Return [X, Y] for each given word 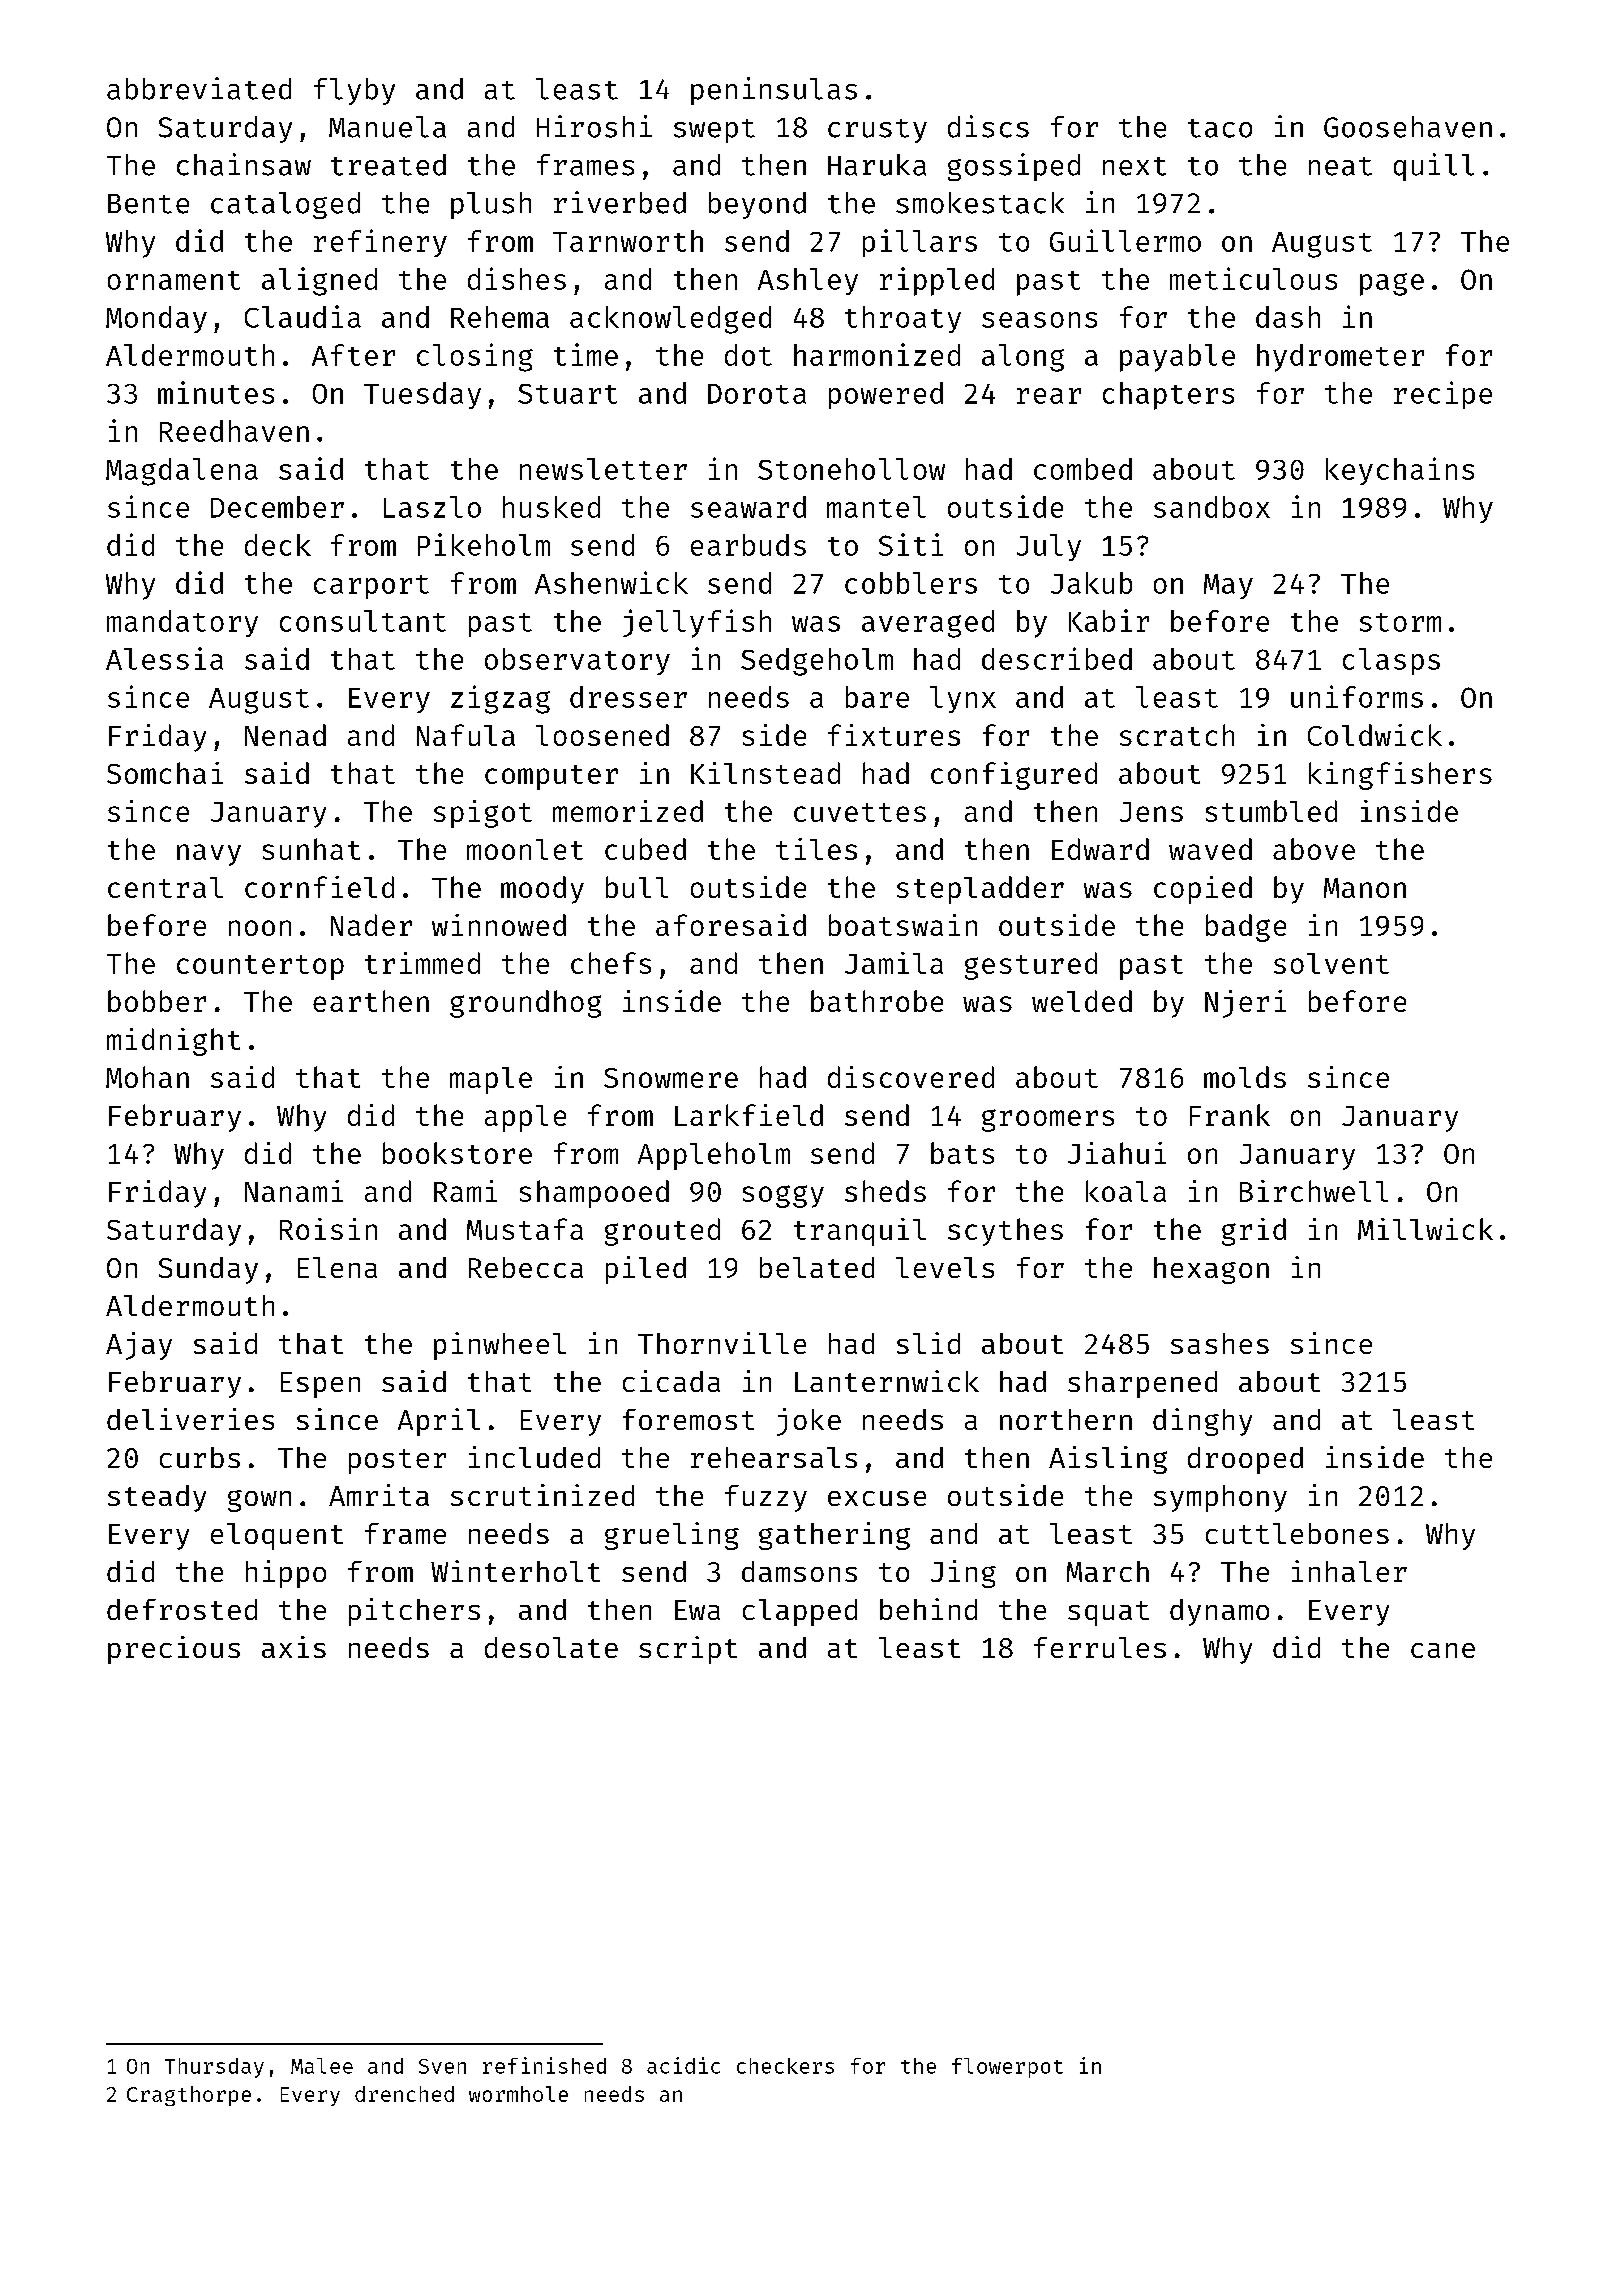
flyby [354, 91]
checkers [785, 2066]
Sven [442, 2066]
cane [1443, 1650]
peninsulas [774, 91]
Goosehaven [1408, 127]
